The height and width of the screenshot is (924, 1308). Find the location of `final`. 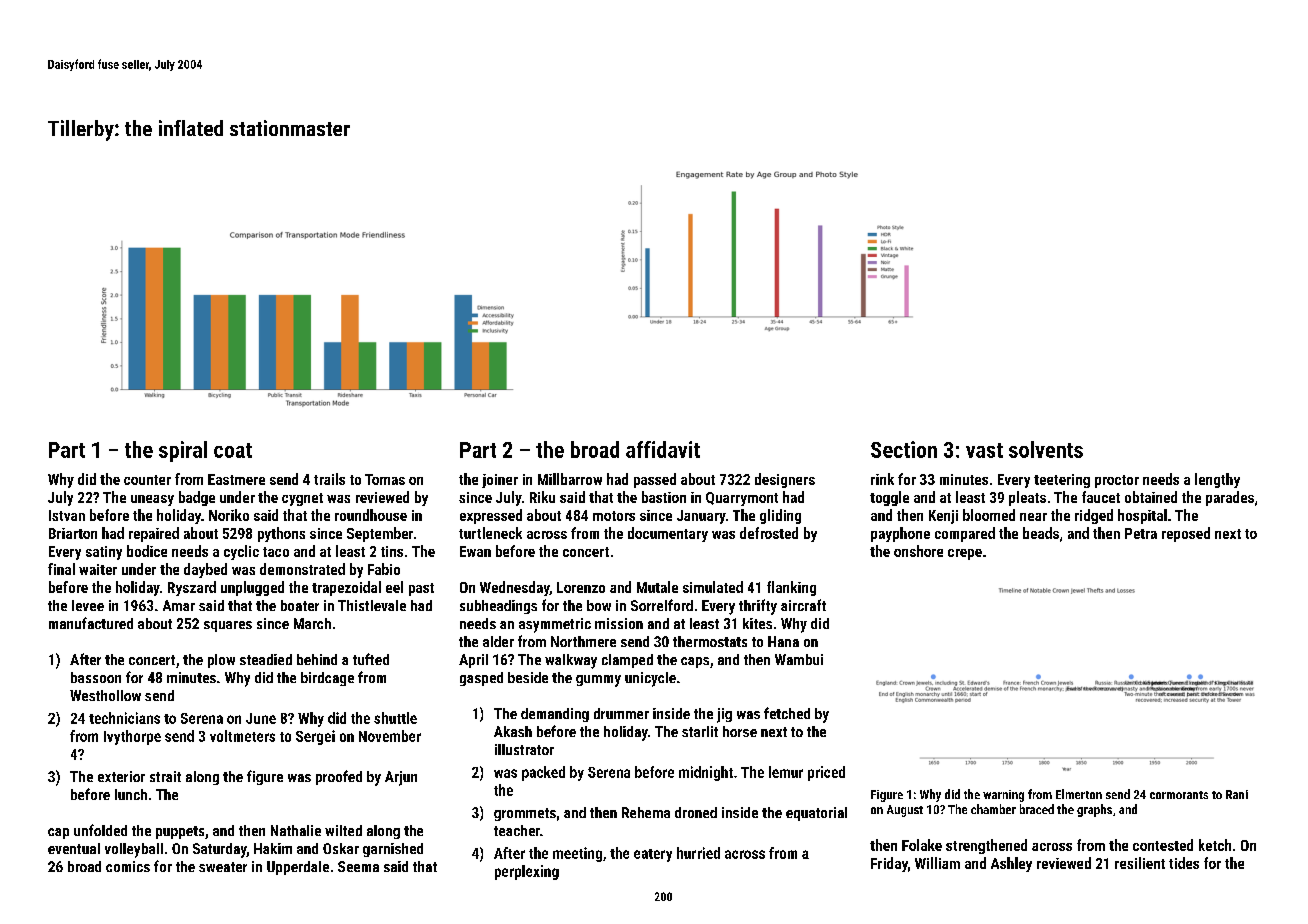

final is located at coordinates (61, 569).
